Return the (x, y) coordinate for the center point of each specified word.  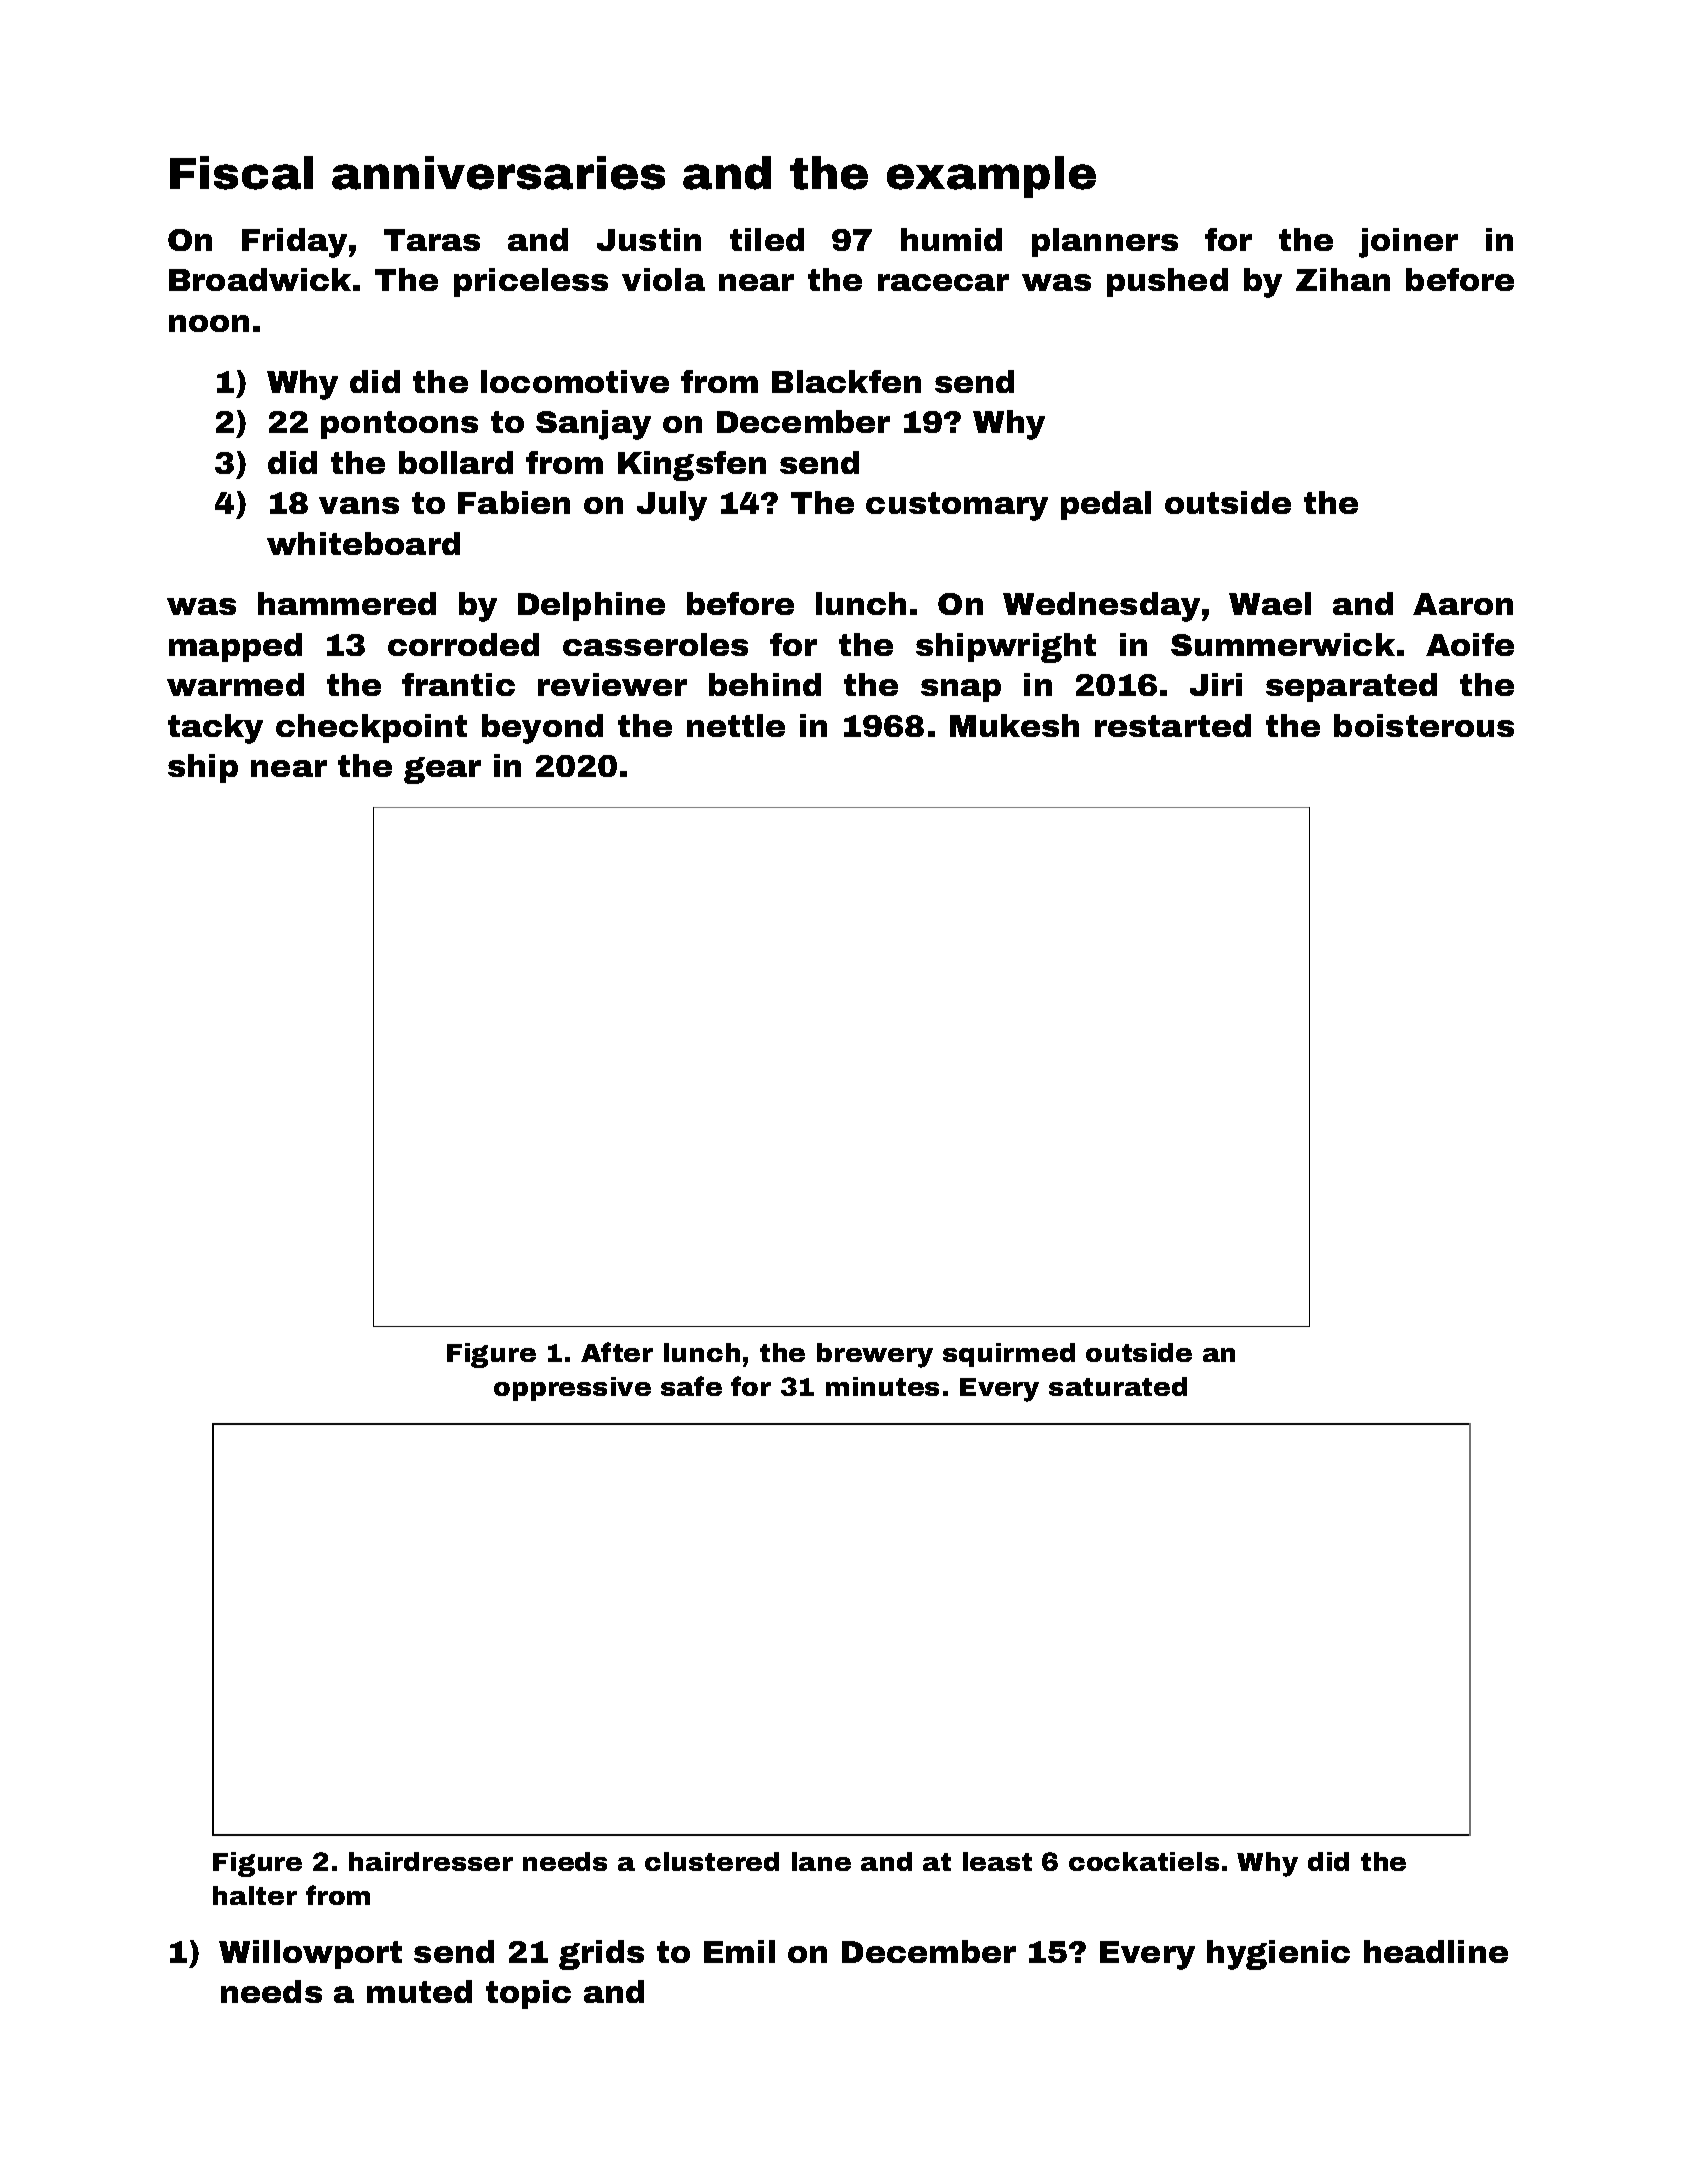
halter (255, 1895)
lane (821, 1861)
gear (442, 770)
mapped (235, 647)
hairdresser (431, 1861)
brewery (875, 1355)
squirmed (1009, 1355)
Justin (649, 239)
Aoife (1470, 644)
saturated (1118, 1386)
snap (961, 690)
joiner (1408, 243)
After (617, 1352)
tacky (215, 729)
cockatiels (1144, 1861)
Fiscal (241, 173)
